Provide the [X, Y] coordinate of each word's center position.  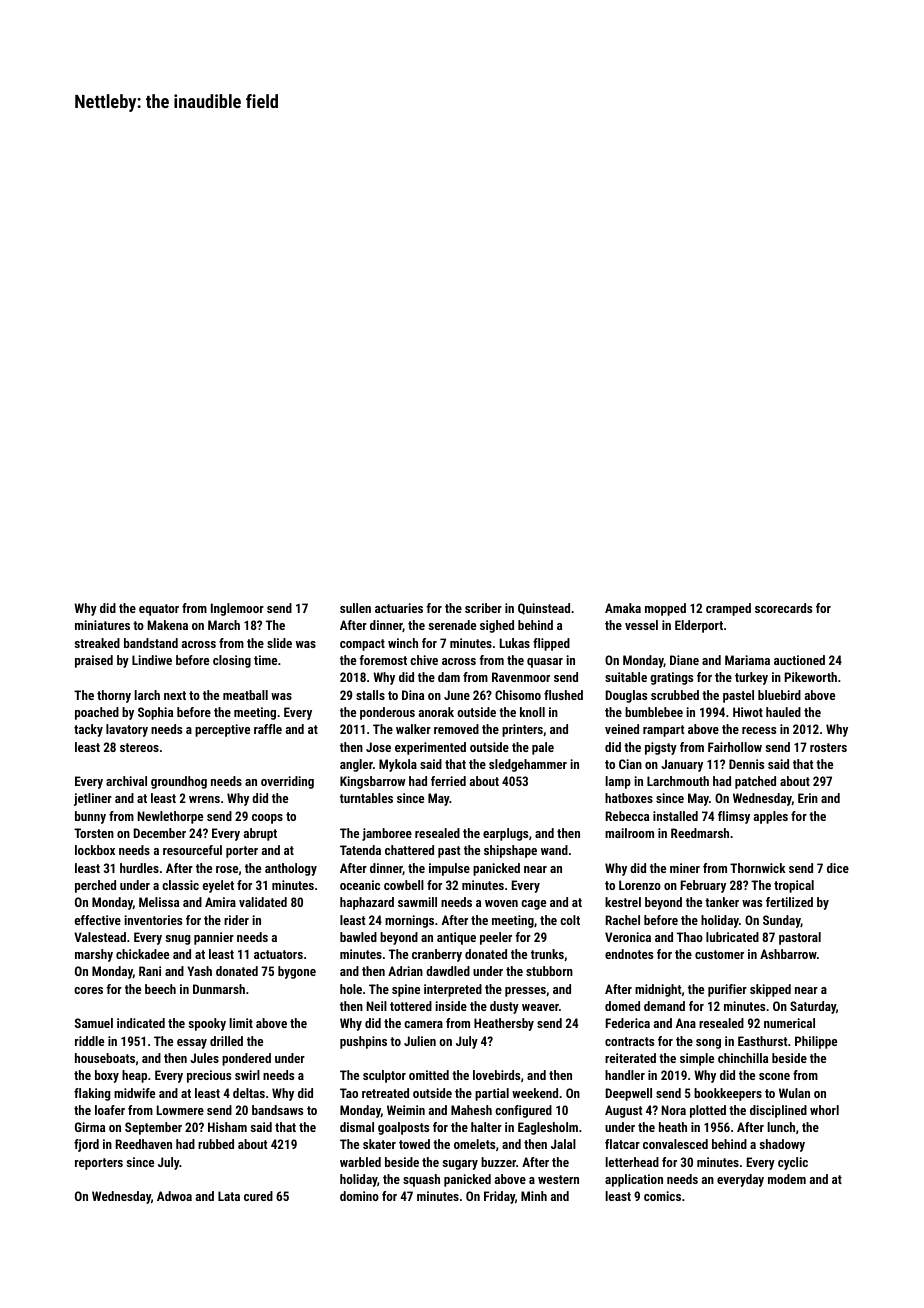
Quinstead [544, 609]
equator [159, 610]
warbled [360, 1162]
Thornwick [758, 868]
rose [227, 869]
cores [88, 990]
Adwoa [174, 1196]
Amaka [623, 608]
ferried [448, 781]
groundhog [179, 782]
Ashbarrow [788, 954]
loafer [110, 1110]
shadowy [782, 1145]
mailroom [629, 833]
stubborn [549, 971]
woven [501, 903]
